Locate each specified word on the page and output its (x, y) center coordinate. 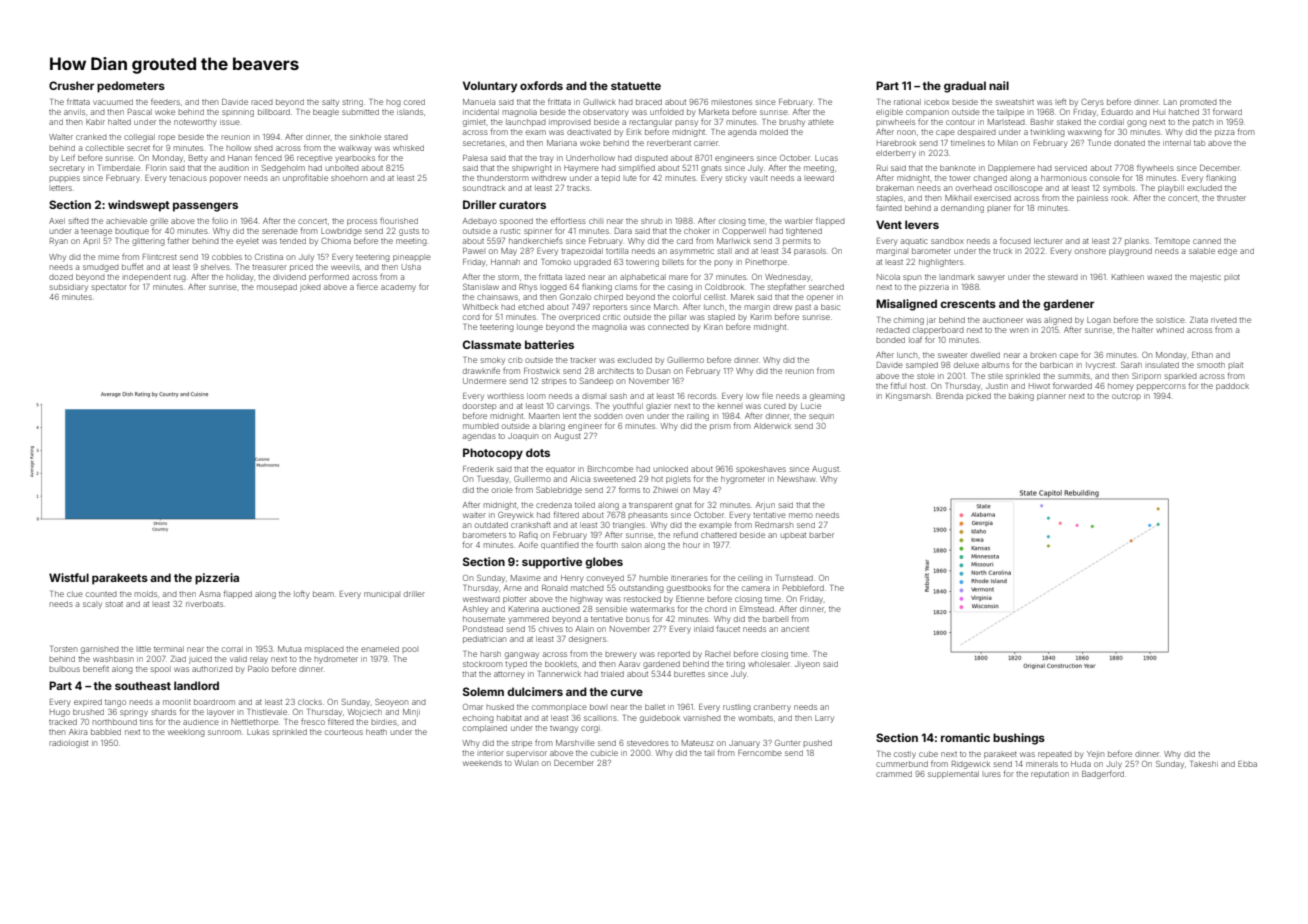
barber (821, 535)
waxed (1159, 277)
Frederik (478, 469)
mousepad (277, 287)
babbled (106, 732)
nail (999, 85)
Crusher (71, 85)
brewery (620, 655)
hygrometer (743, 480)
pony (723, 263)
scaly (92, 605)
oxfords (541, 85)
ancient (795, 629)
